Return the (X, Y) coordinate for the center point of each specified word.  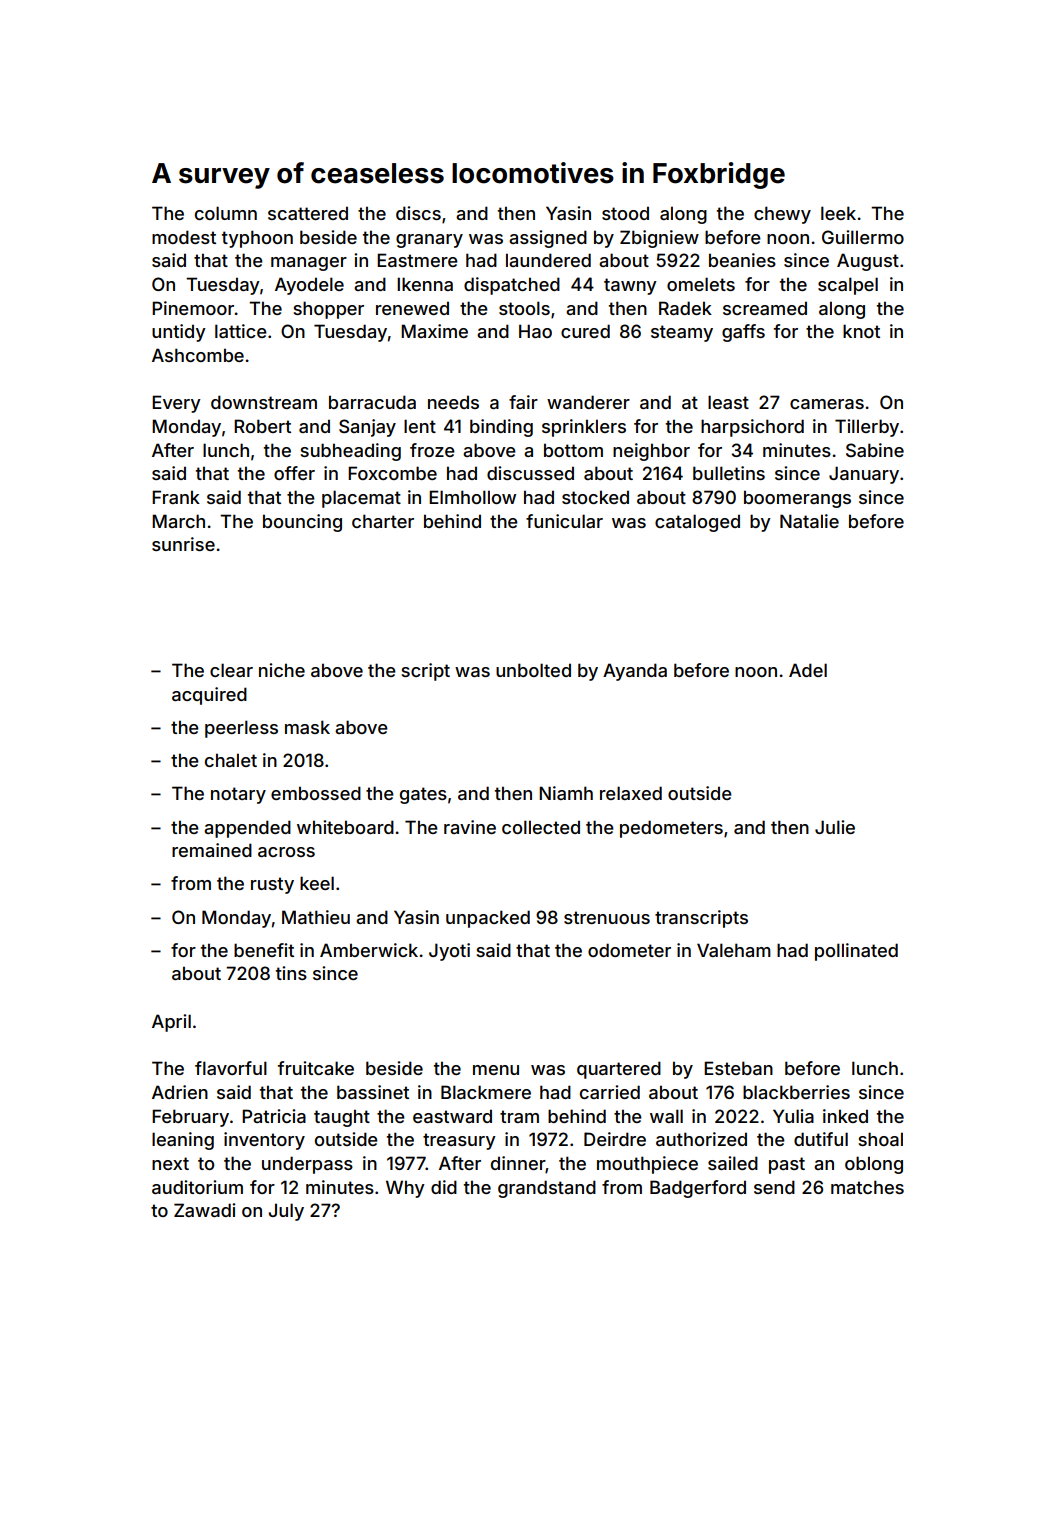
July (286, 1212)
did (444, 1187)
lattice (241, 331)
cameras (827, 404)
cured (585, 331)
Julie (835, 827)
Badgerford (698, 1189)
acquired (209, 696)
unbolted (533, 670)
